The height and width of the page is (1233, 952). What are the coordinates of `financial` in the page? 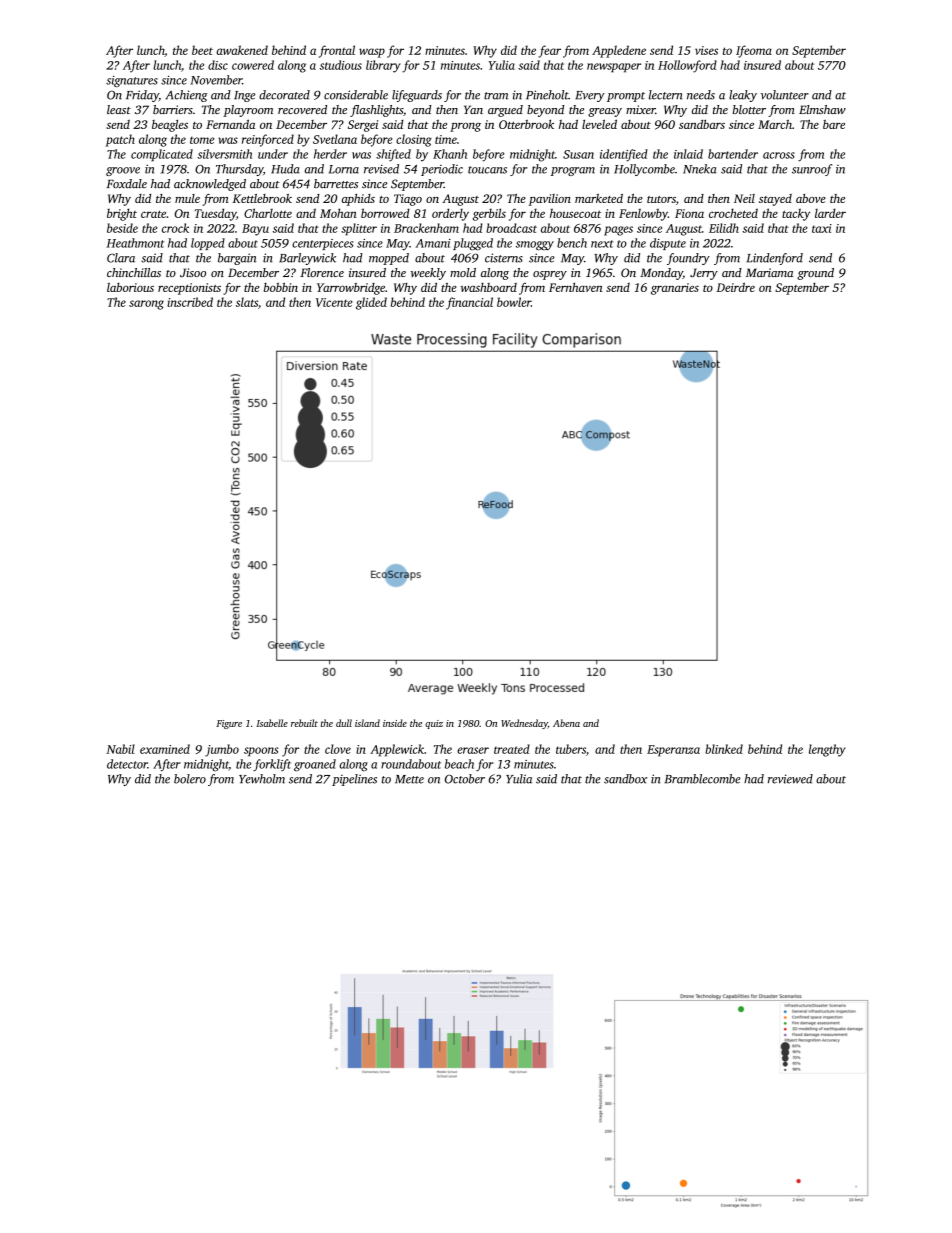 It's located at (469, 303).
